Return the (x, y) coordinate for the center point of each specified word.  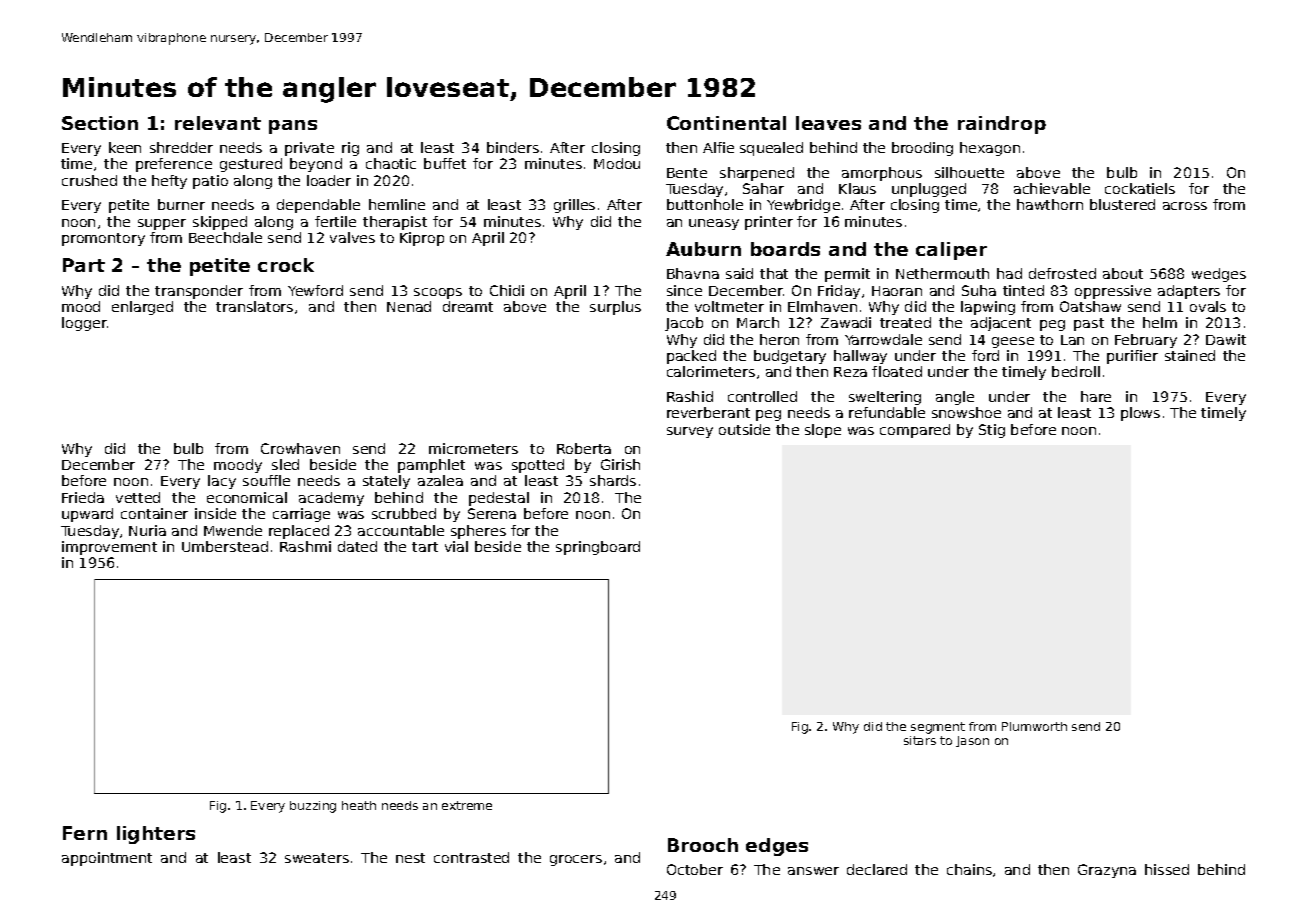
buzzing (313, 807)
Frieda (83, 497)
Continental (726, 123)
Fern (85, 833)
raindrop (1002, 125)
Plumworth (1034, 726)
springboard (598, 548)
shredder (181, 147)
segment (938, 728)
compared (915, 431)
